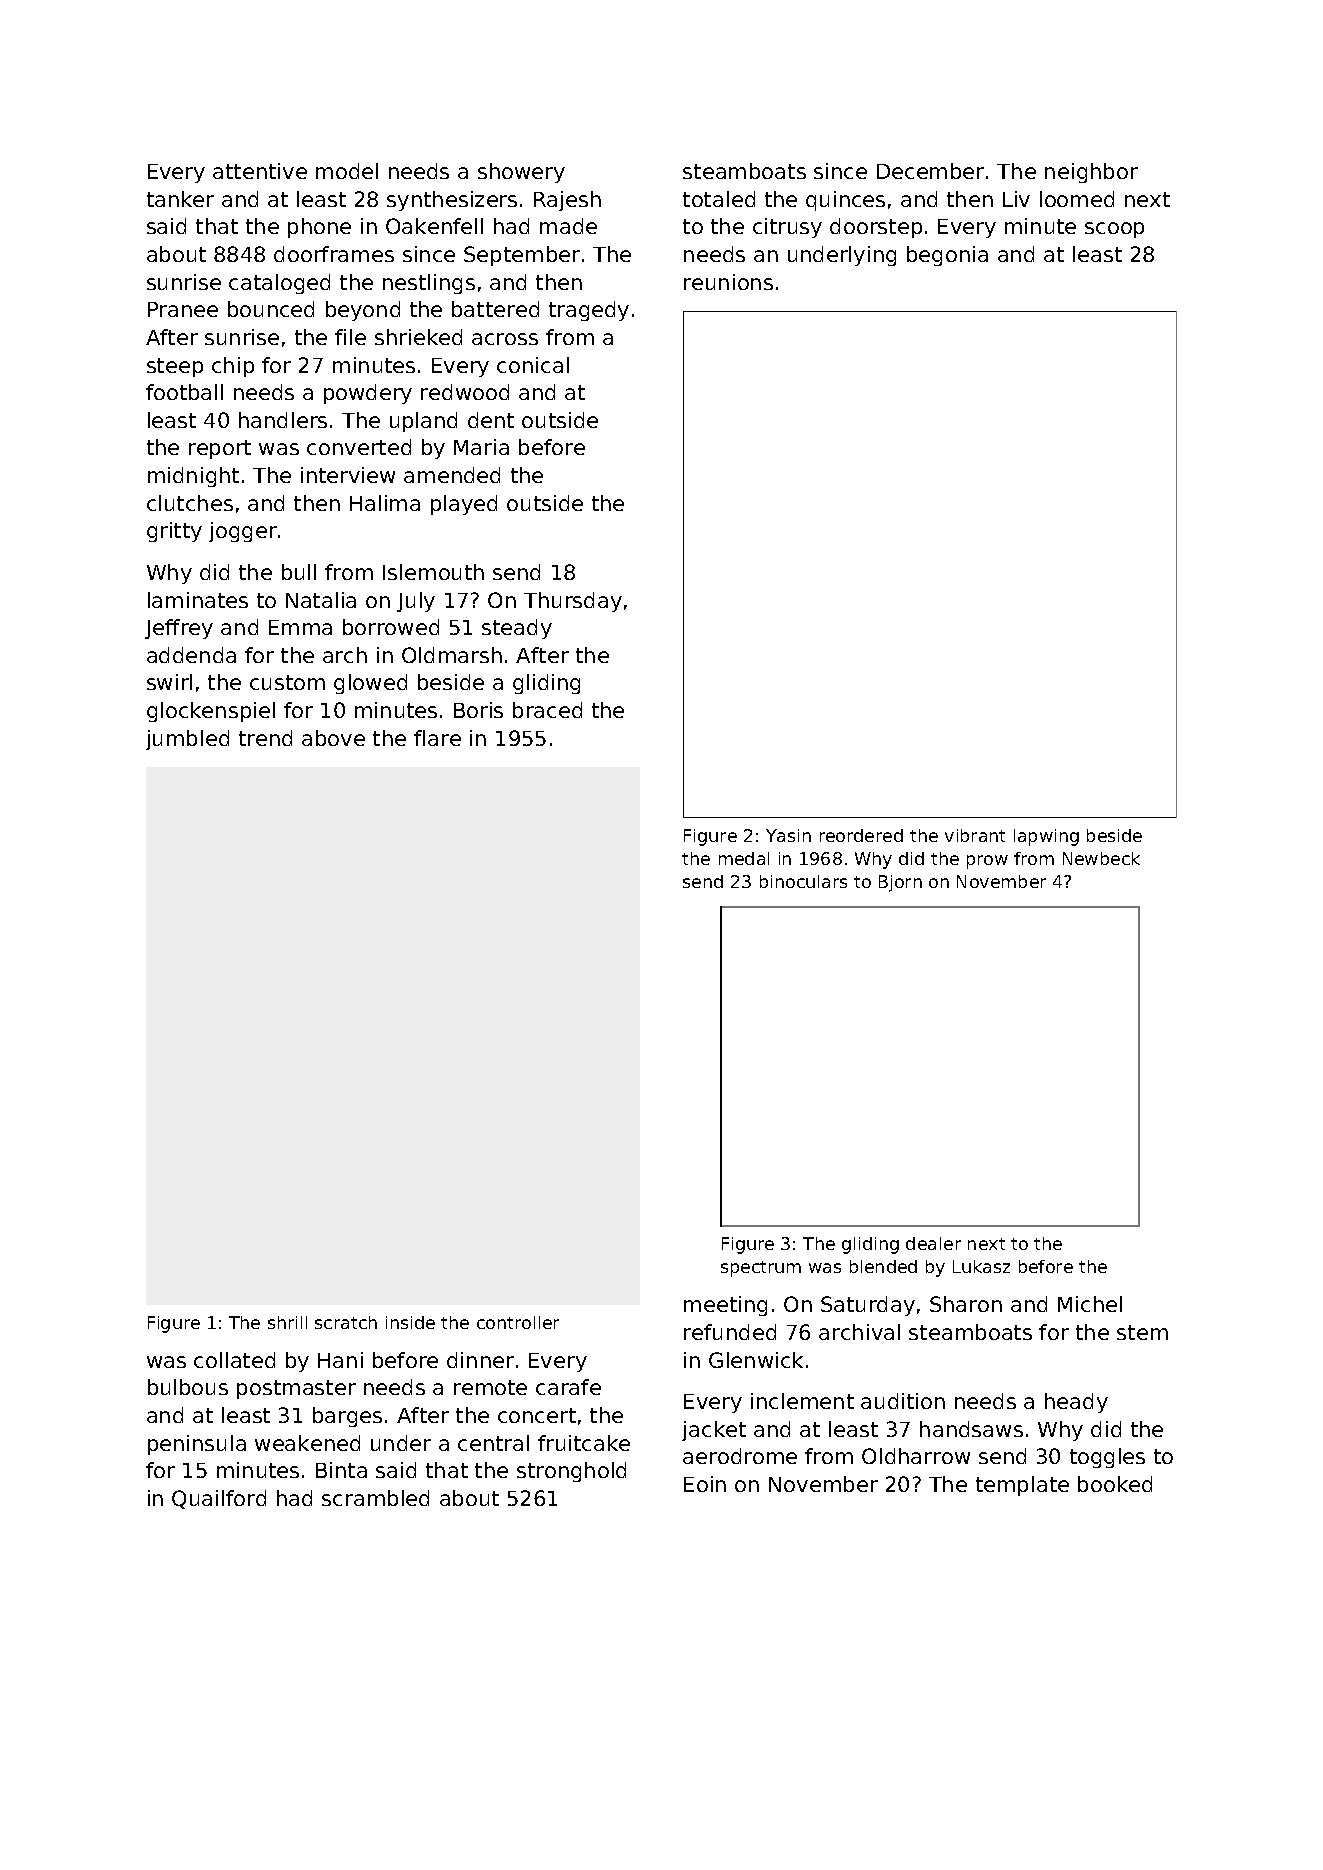 The width and height of the screenshot is (1323, 1870). I want to click on midnight, so click(193, 477).
